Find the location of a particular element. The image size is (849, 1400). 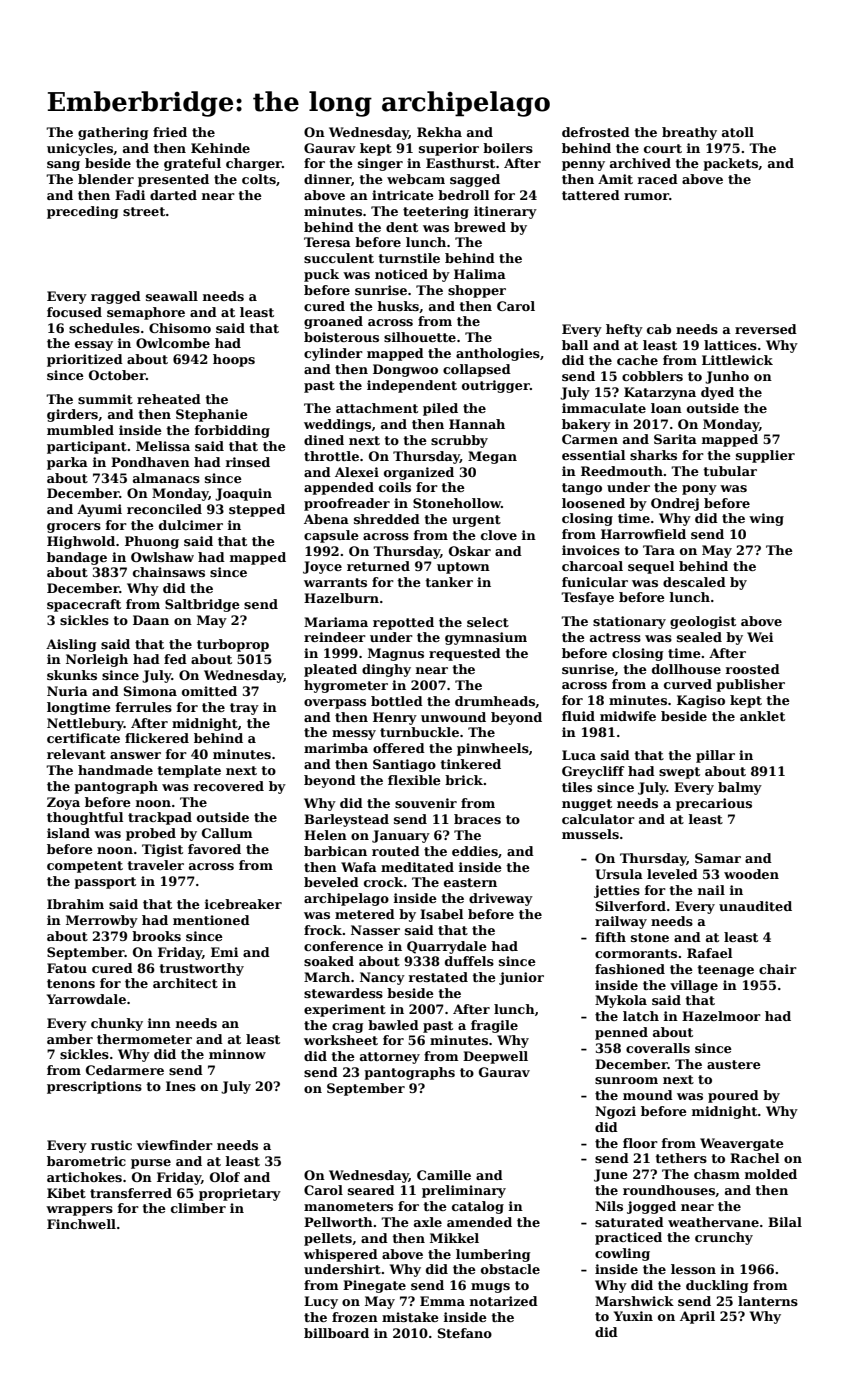

meditated is located at coordinates (417, 867).
